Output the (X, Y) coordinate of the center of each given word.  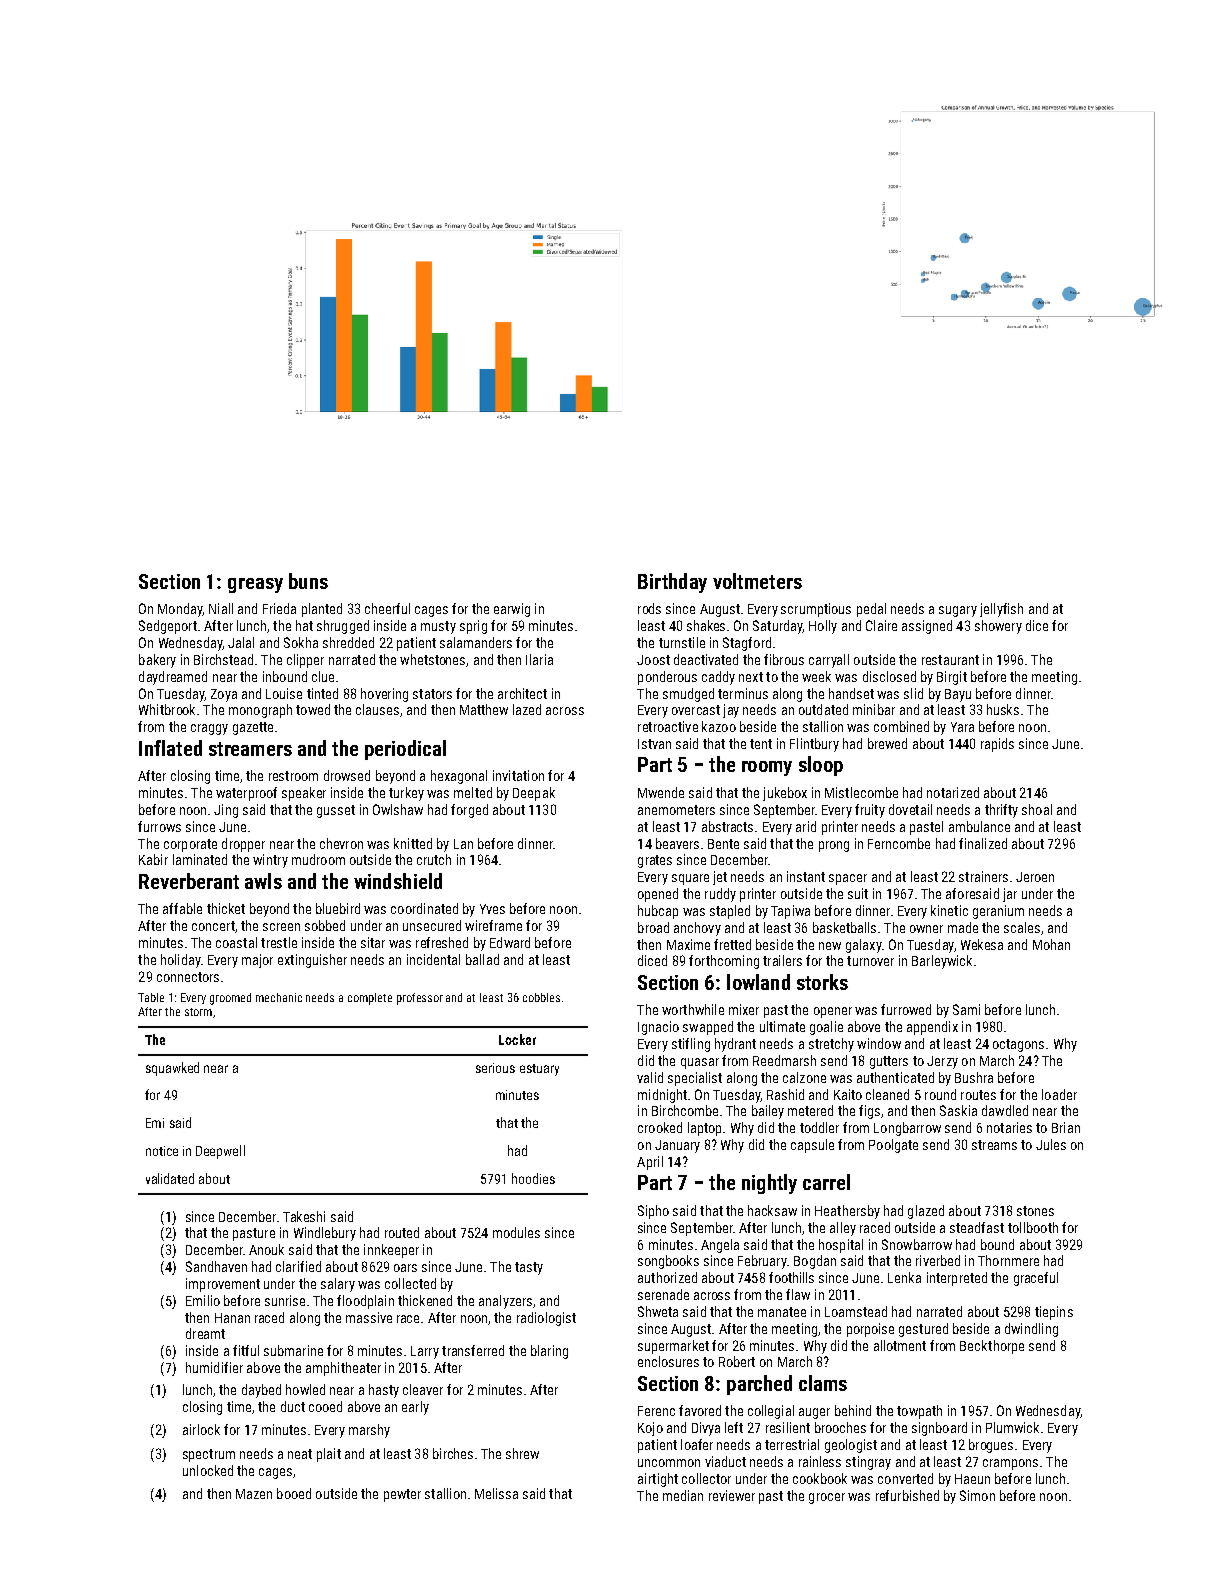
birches (453, 1453)
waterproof (246, 794)
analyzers (505, 1302)
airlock (201, 1429)
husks (1003, 709)
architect (522, 693)
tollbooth (1033, 1227)
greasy (255, 585)
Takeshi (304, 1216)
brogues (991, 1446)
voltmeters (757, 581)
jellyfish (1001, 610)
